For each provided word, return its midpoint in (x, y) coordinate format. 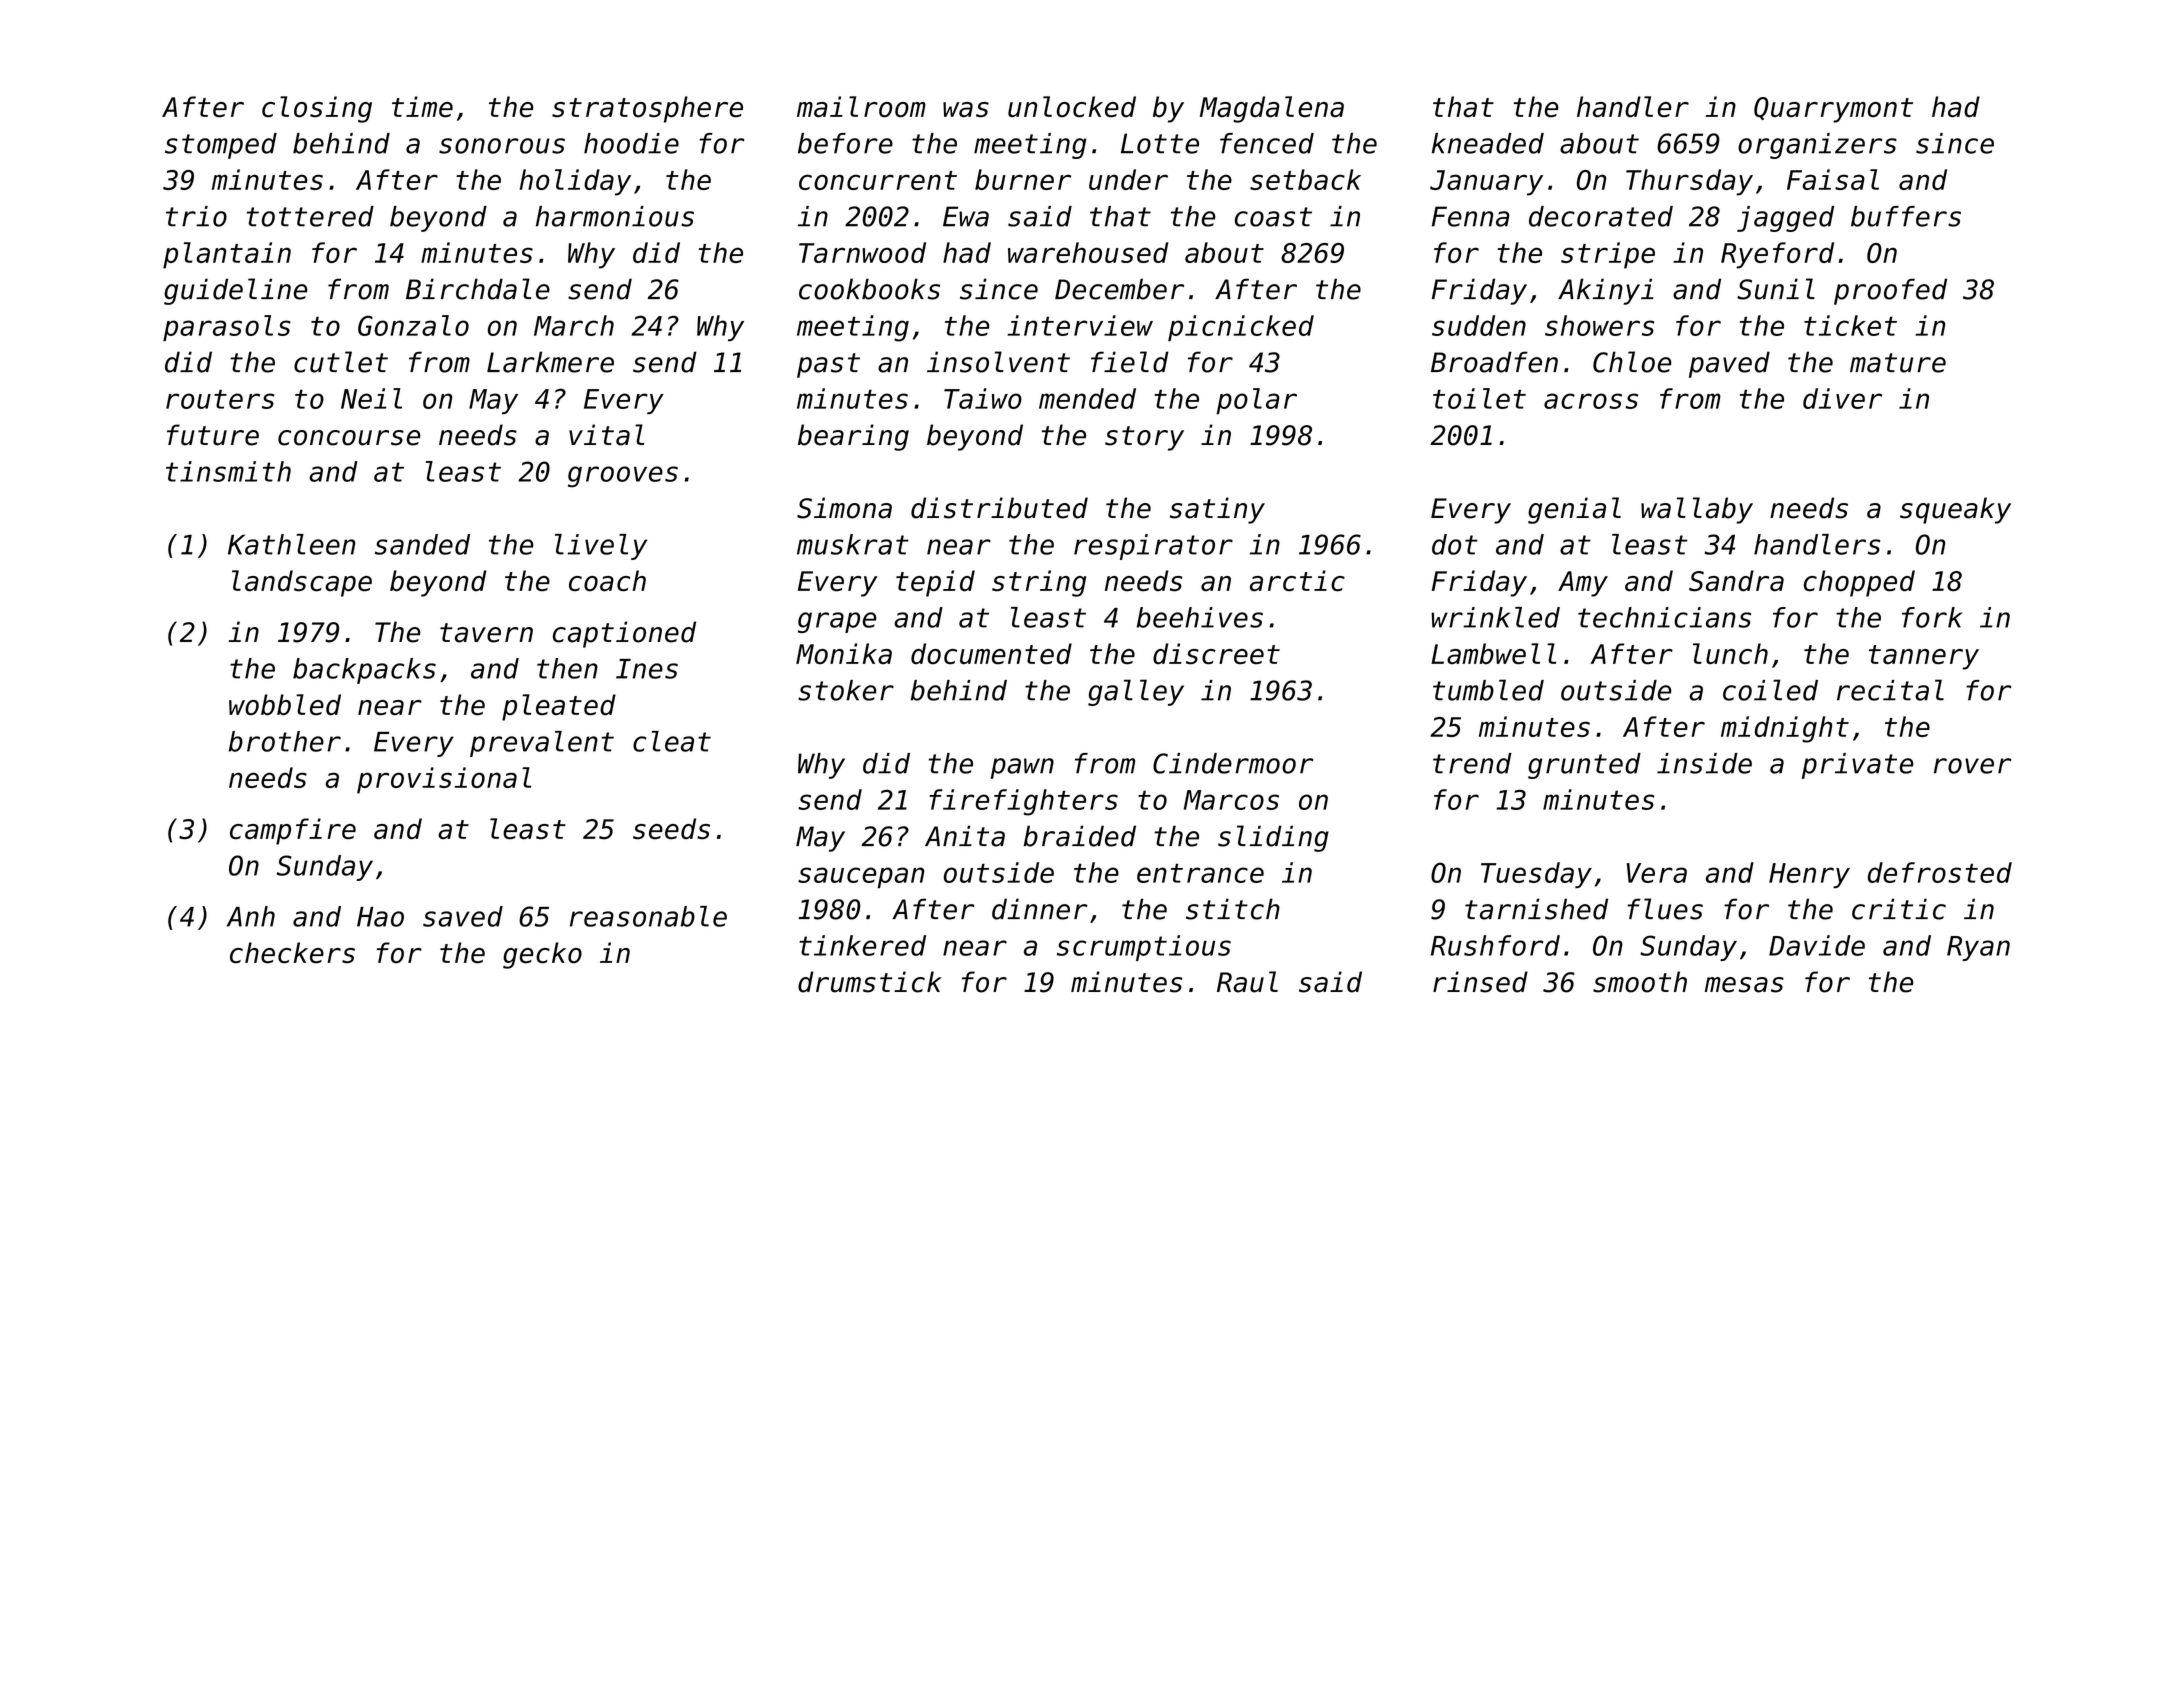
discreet (1216, 654)
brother (285, 741)
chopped (1859, 583)
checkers (292, 953)
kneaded (1488, 143)
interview (1080, 325)
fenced (1267, 143)
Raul (1247, 982)
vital (606, 435)
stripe (1608, 255)
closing (317, 109)
